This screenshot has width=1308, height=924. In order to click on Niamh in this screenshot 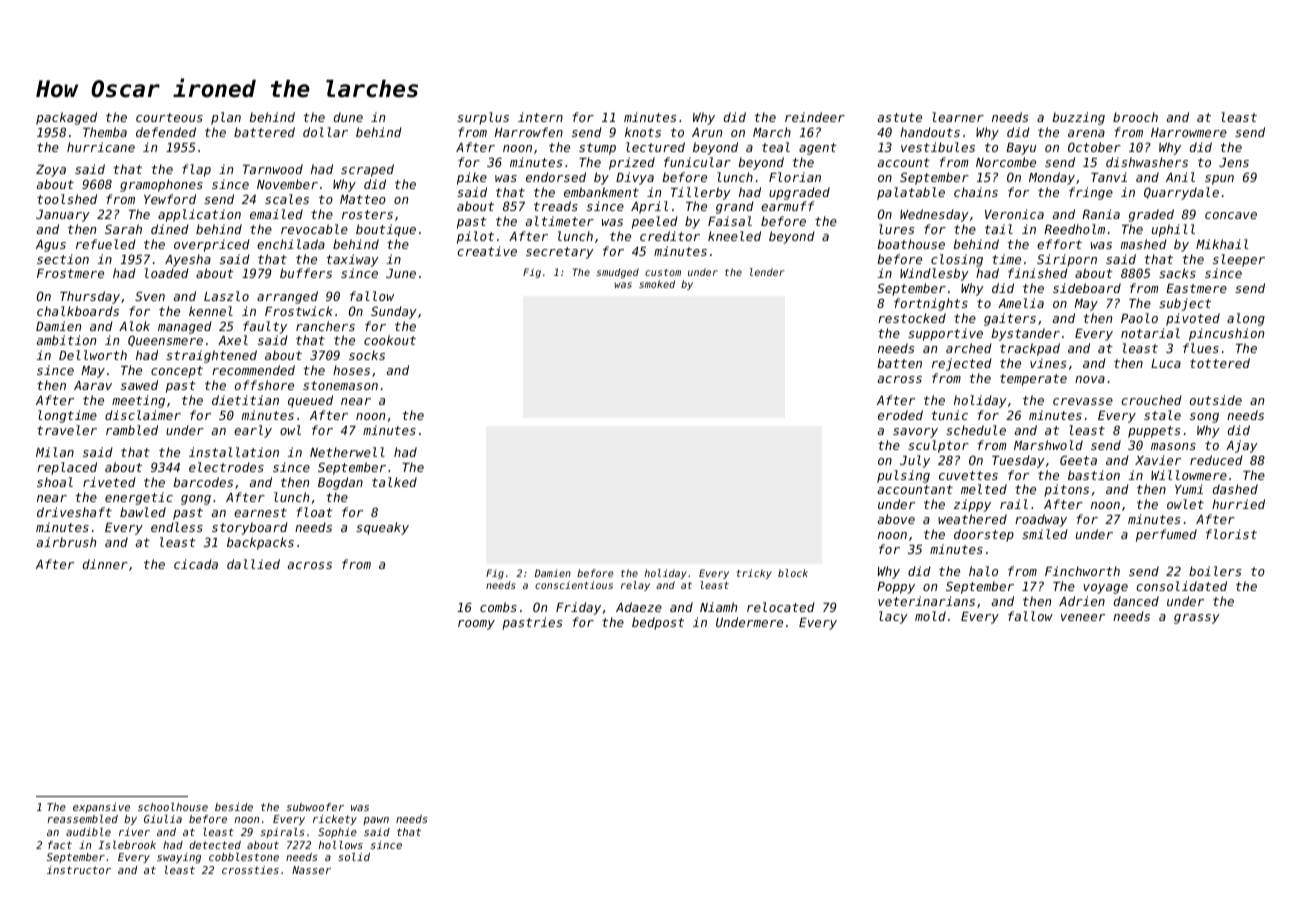, I will do `click(718, 607)`.
